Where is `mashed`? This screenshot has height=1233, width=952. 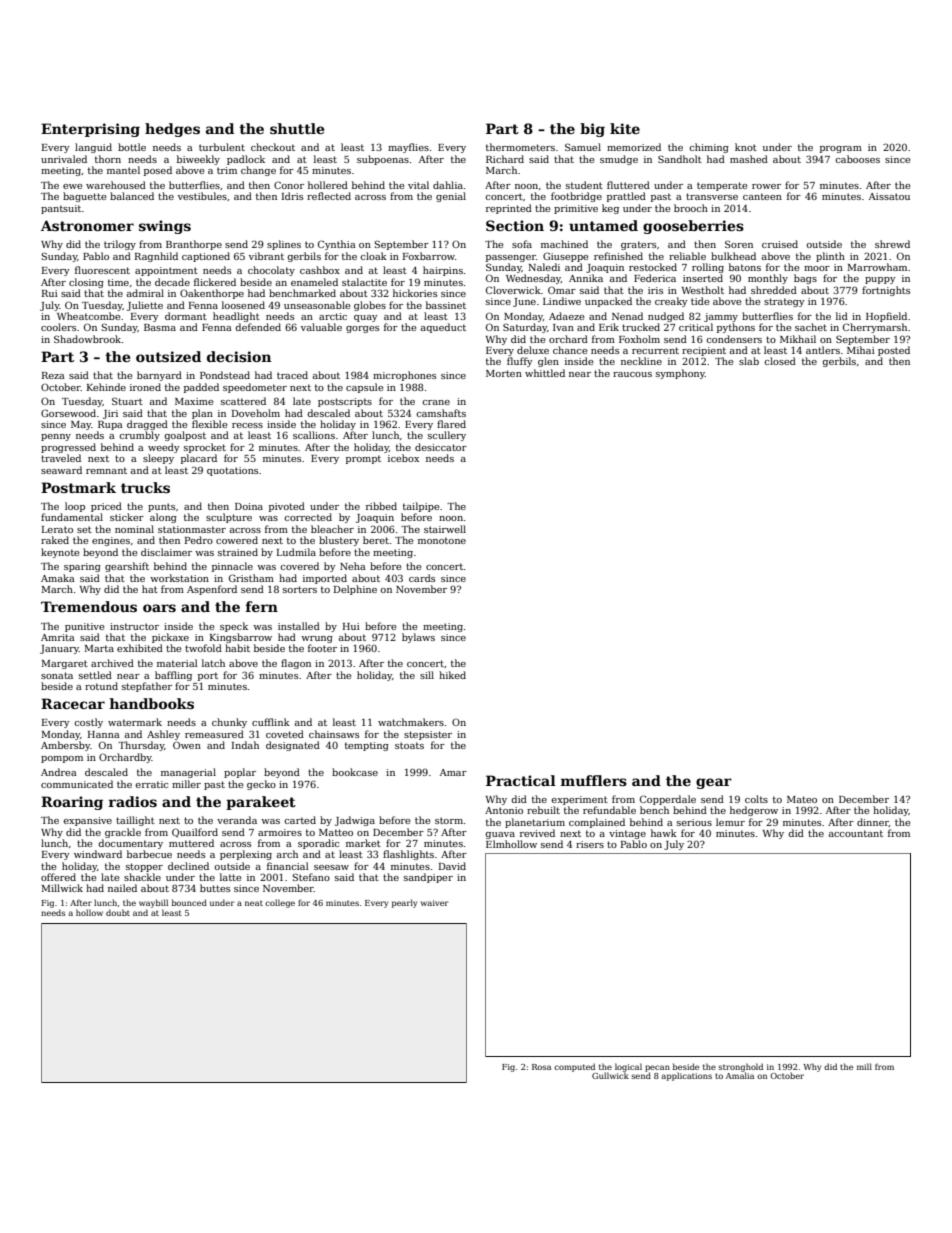 mashed is located at coordinates (749, 159).
